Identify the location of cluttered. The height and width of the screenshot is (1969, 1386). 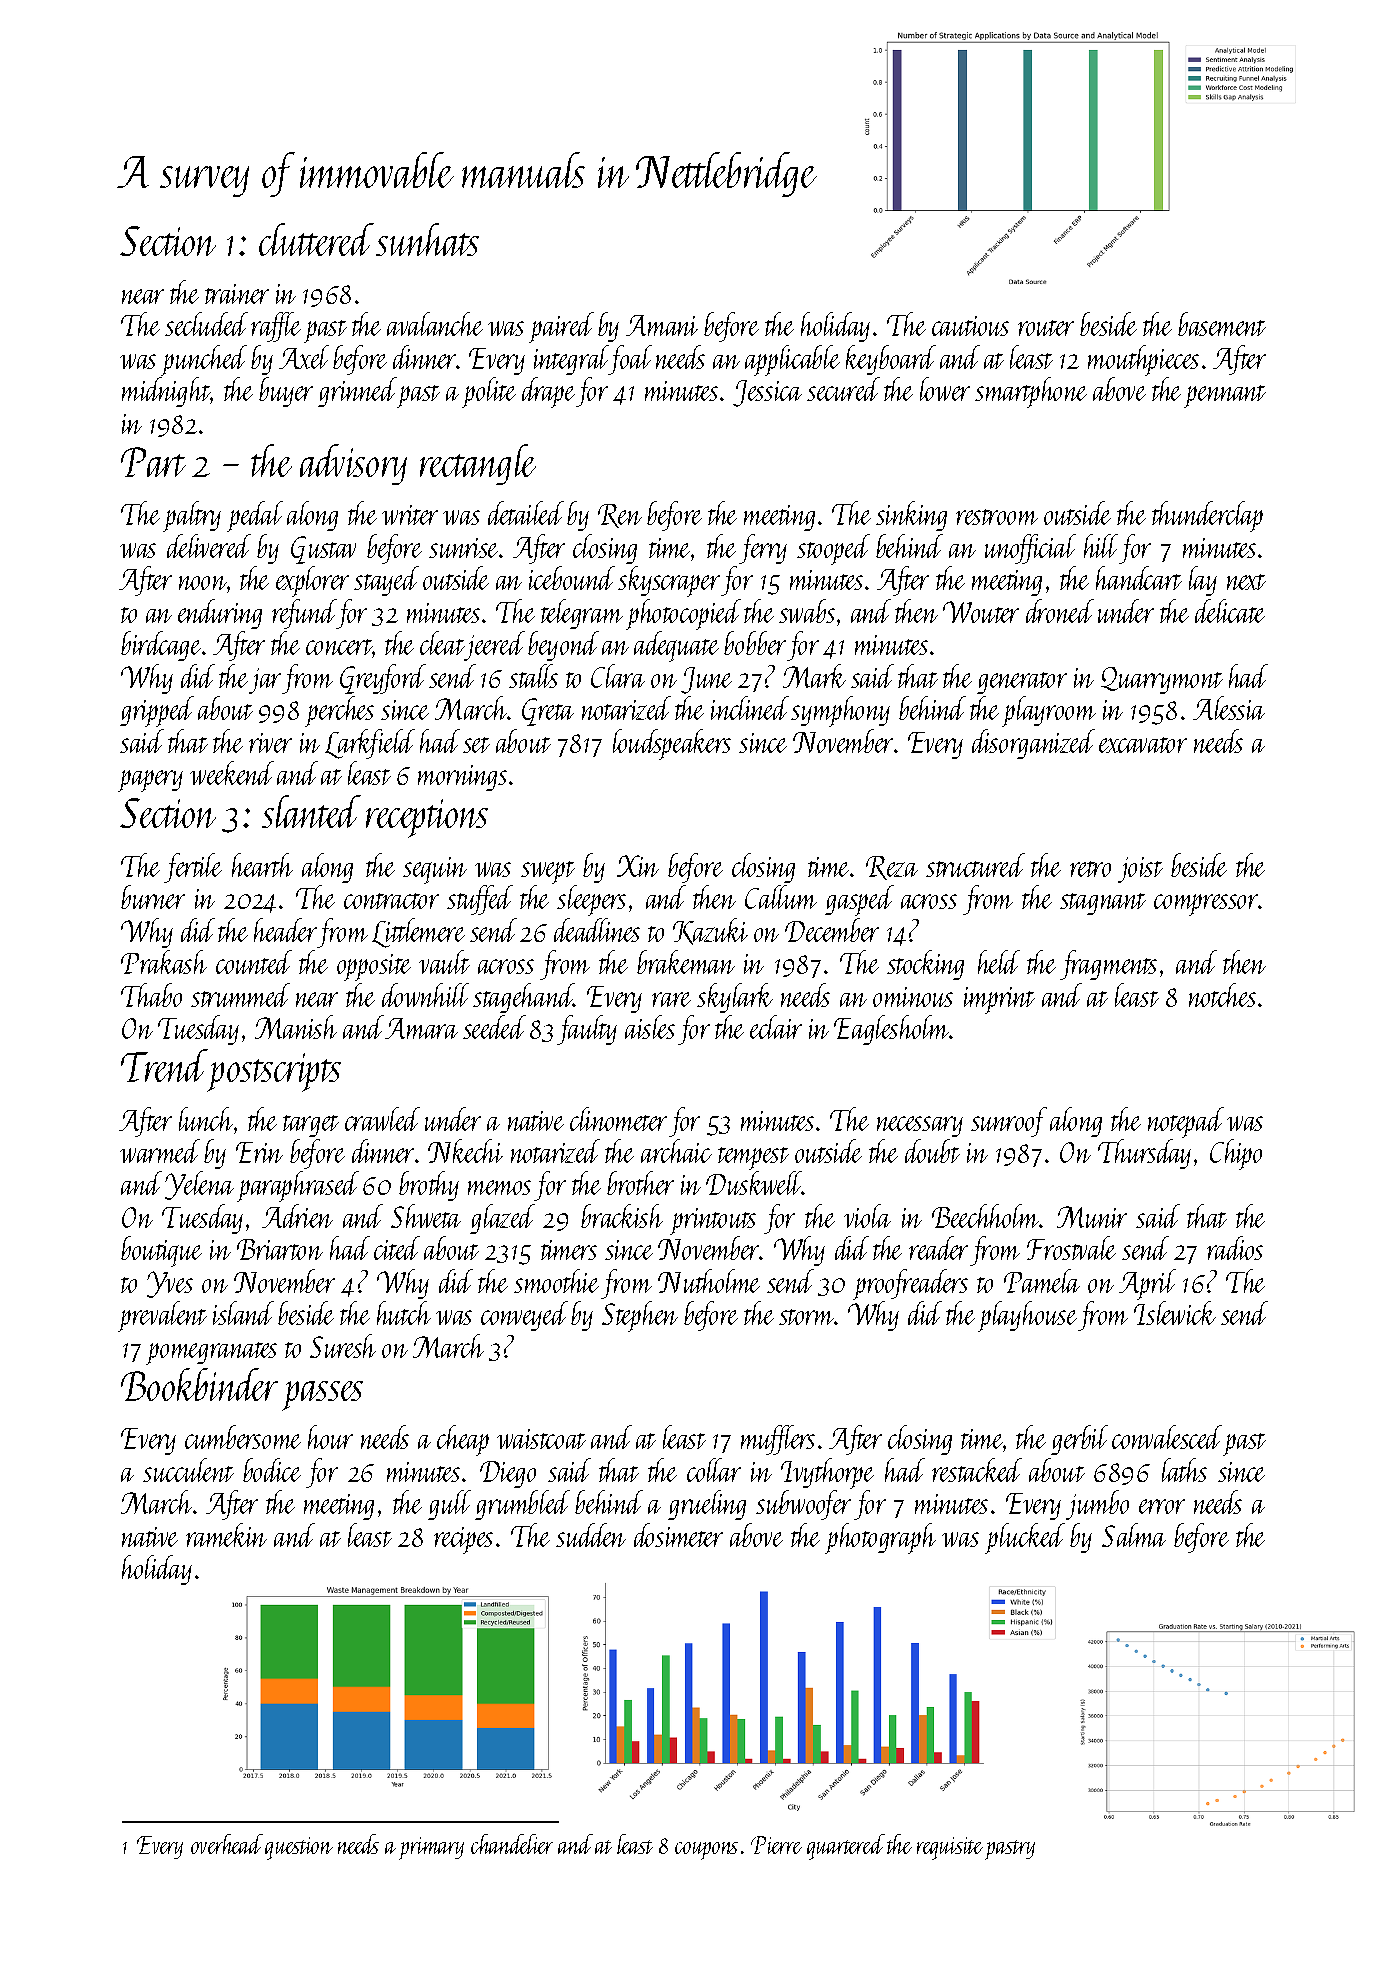
(316, 239).
